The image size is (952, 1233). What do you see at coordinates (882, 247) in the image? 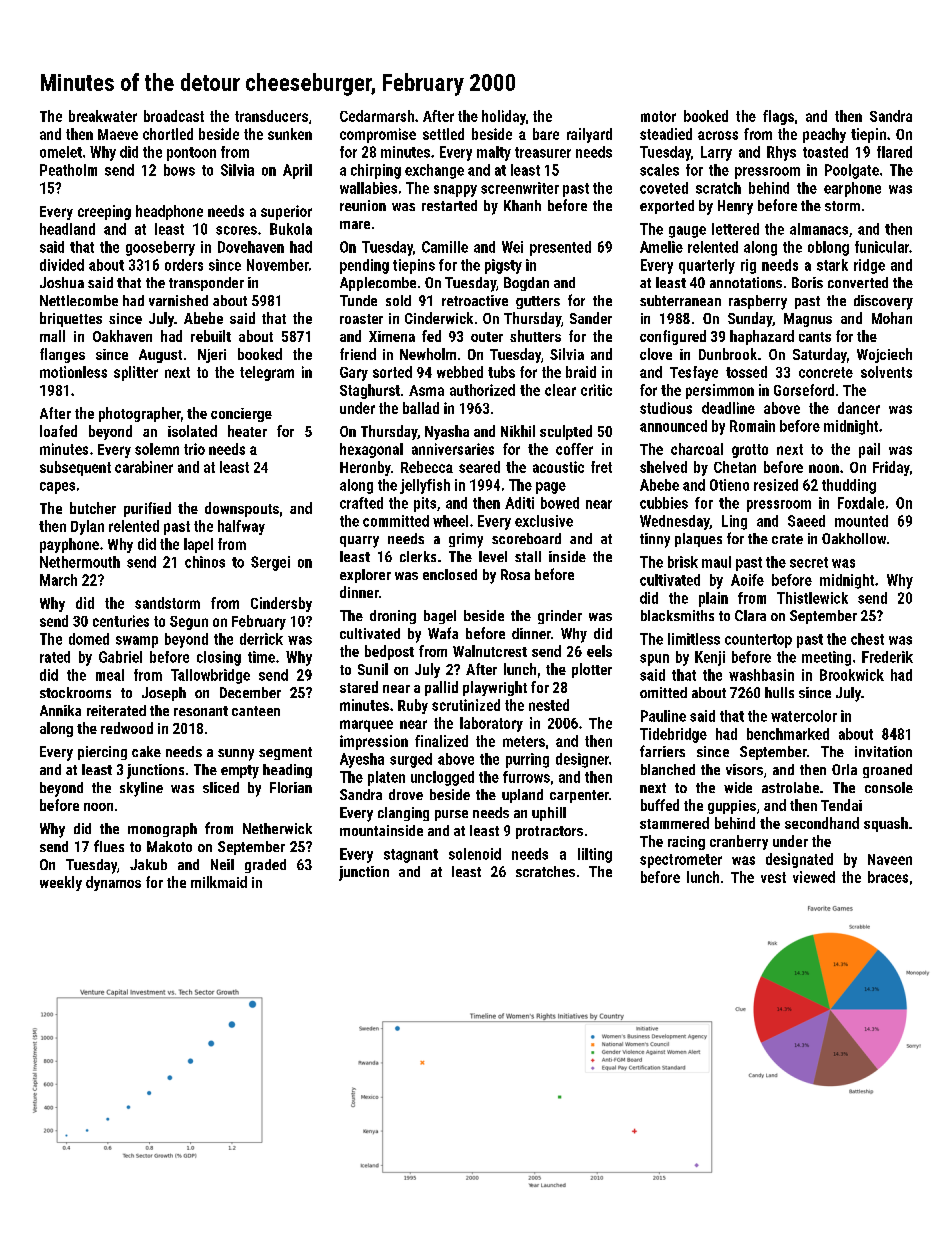
I see `funicular` at bounding box center [882, 247].
